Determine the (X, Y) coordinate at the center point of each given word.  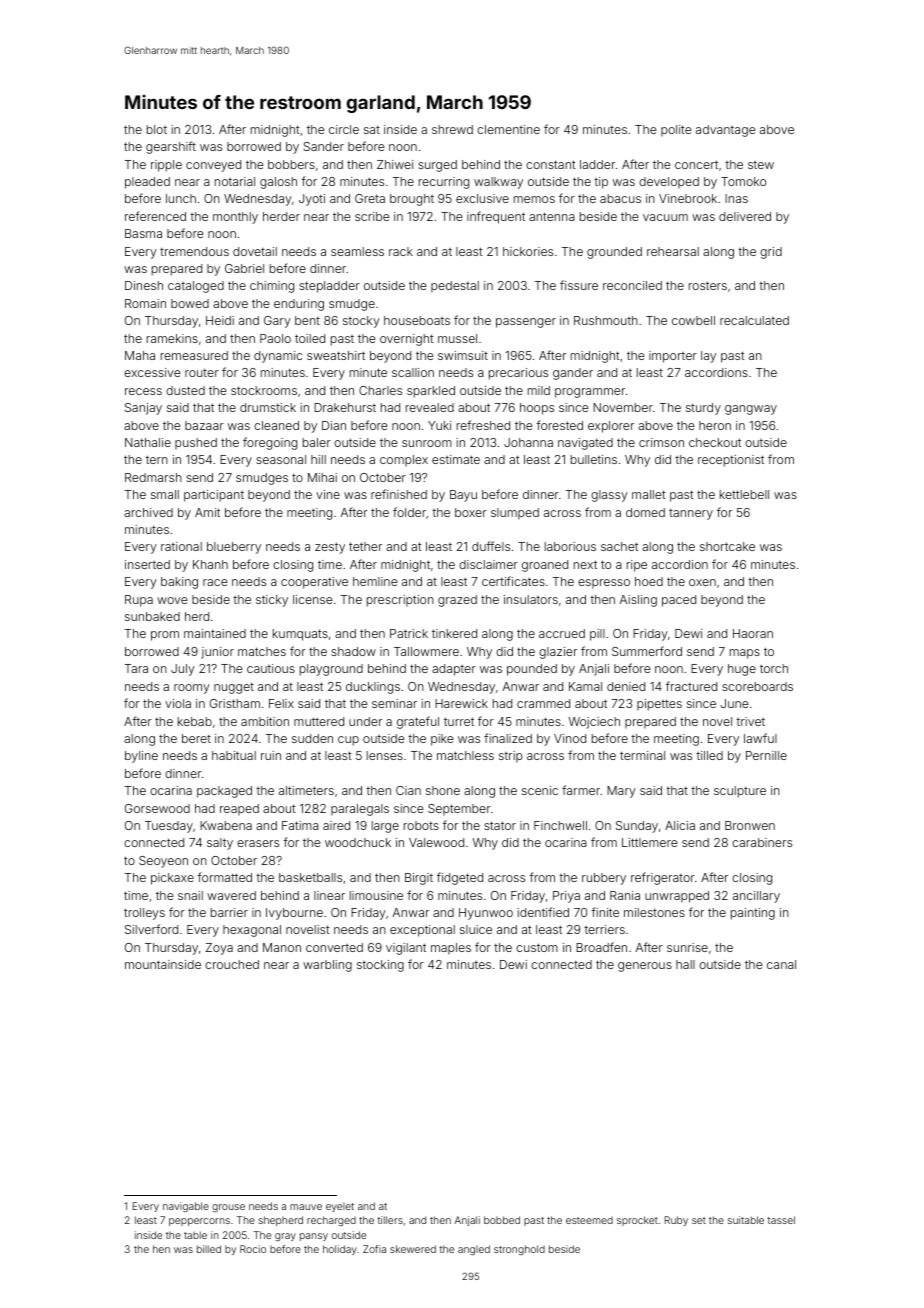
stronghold (519, 1250)
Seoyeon (163, 862)
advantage (725, 131)
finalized (508, 738)
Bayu (463, 496)
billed (209, 1249)
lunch (181, 198)
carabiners (762, 842)
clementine (508, 129)
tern (157, 459)
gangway (751, 410)
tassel (781, 1220)
